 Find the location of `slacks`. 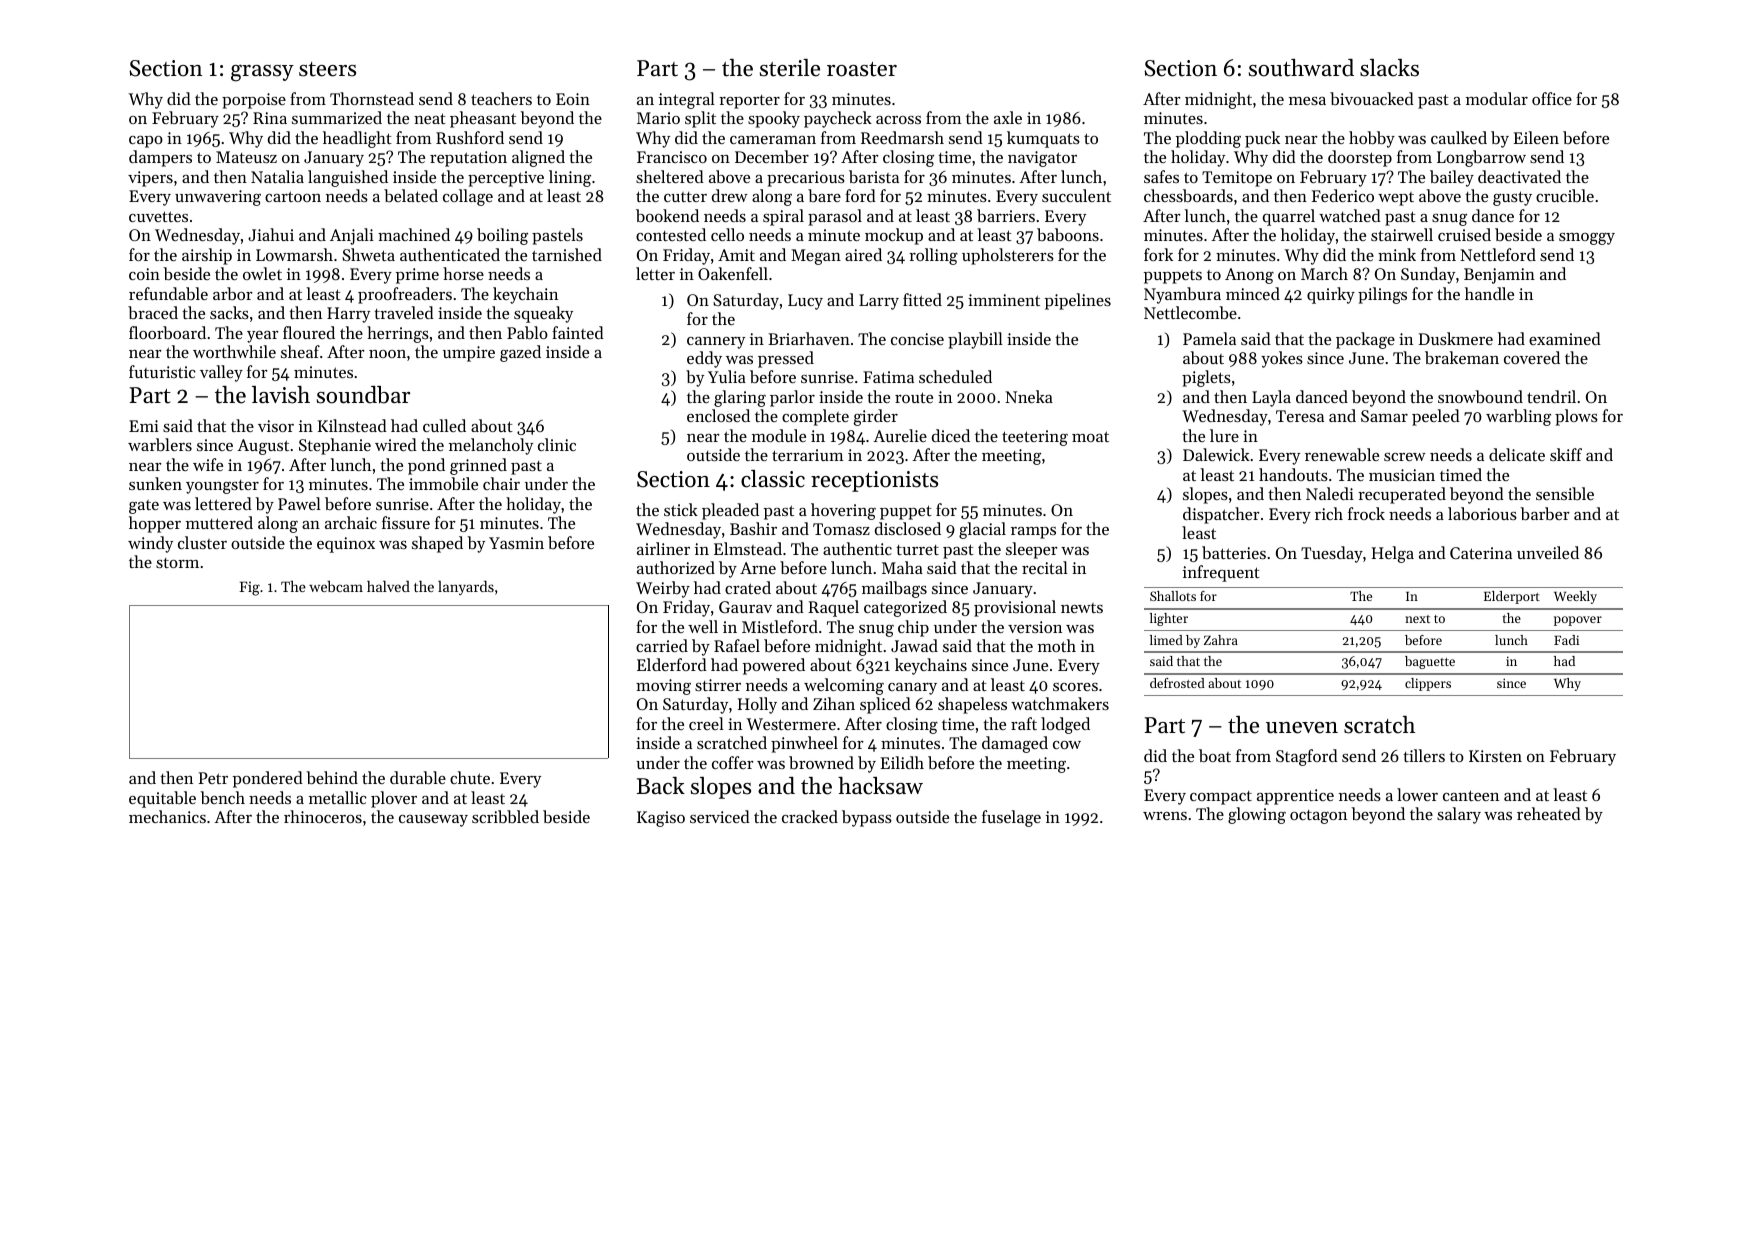

slacks is located at coordinates (1389, 68).
